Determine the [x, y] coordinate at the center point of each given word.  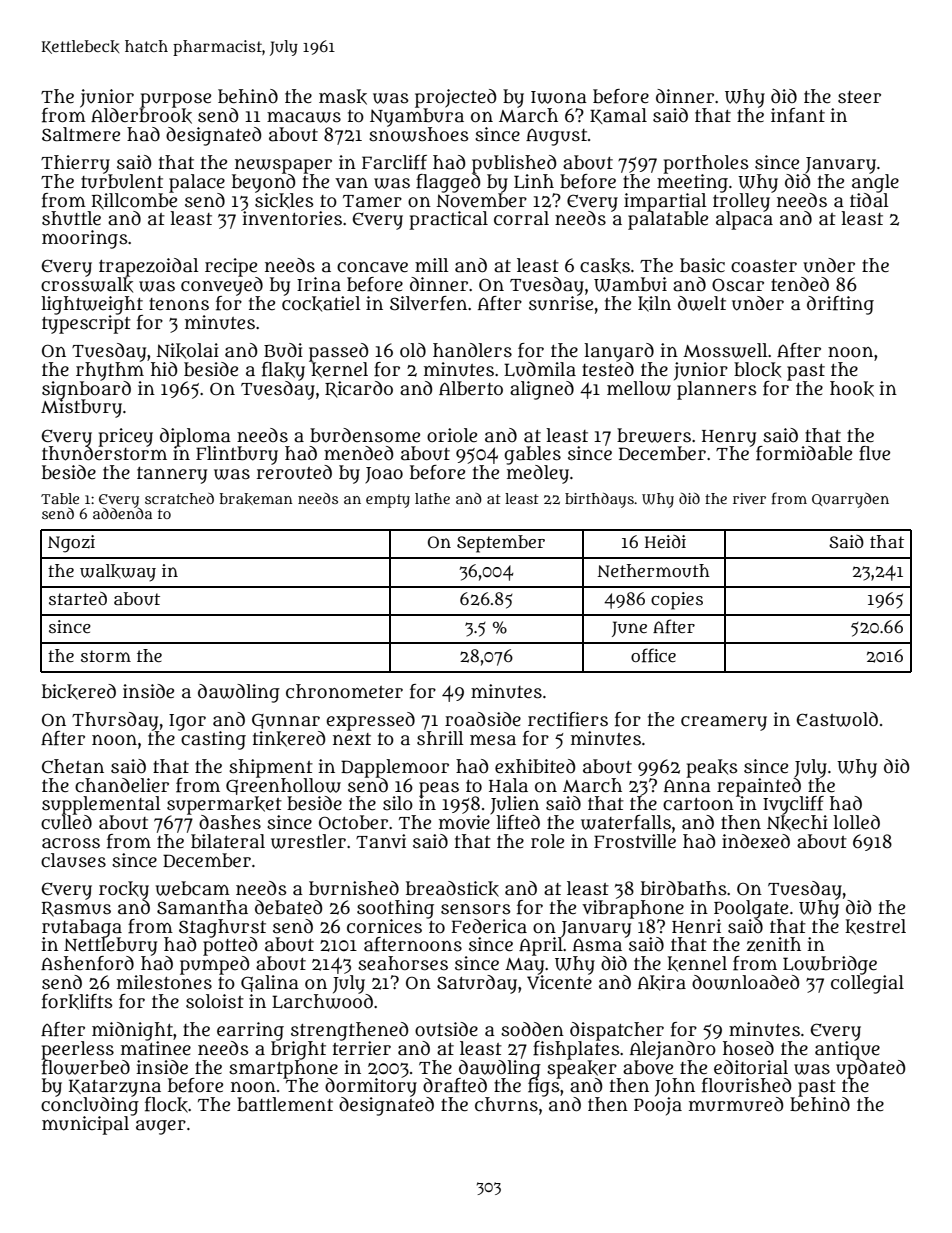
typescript [86, 324]
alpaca [744, 220]
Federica [489, 926]
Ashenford [87, 963]
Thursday [115, 721]
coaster [764, 266]
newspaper [283, 166]
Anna [687, 786]
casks [605, 266]
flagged [448, 183]
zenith [774, 944]
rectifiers [568, 719]
